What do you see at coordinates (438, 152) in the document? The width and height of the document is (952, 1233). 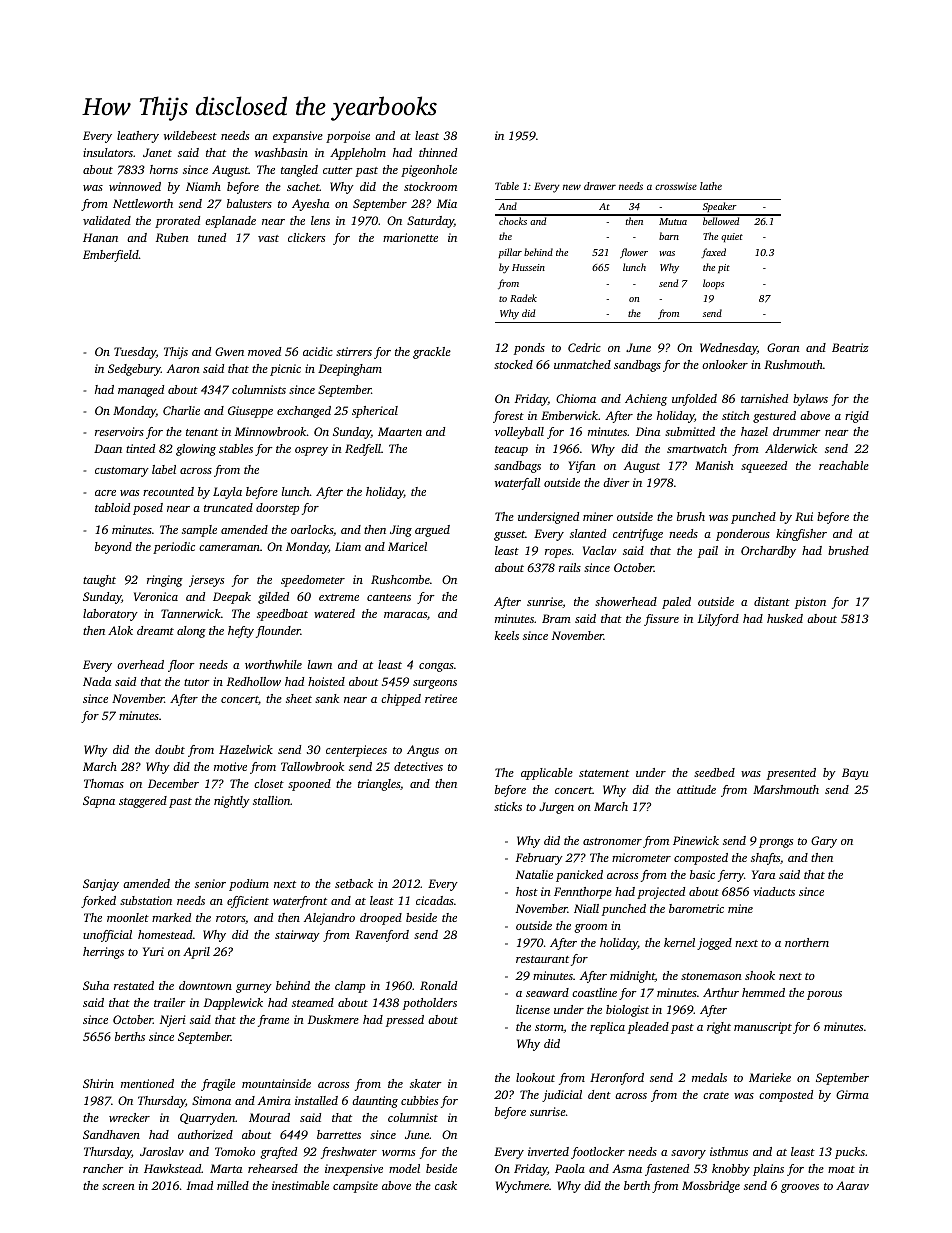 I see `thinned` at bounding box center [438, 152].
